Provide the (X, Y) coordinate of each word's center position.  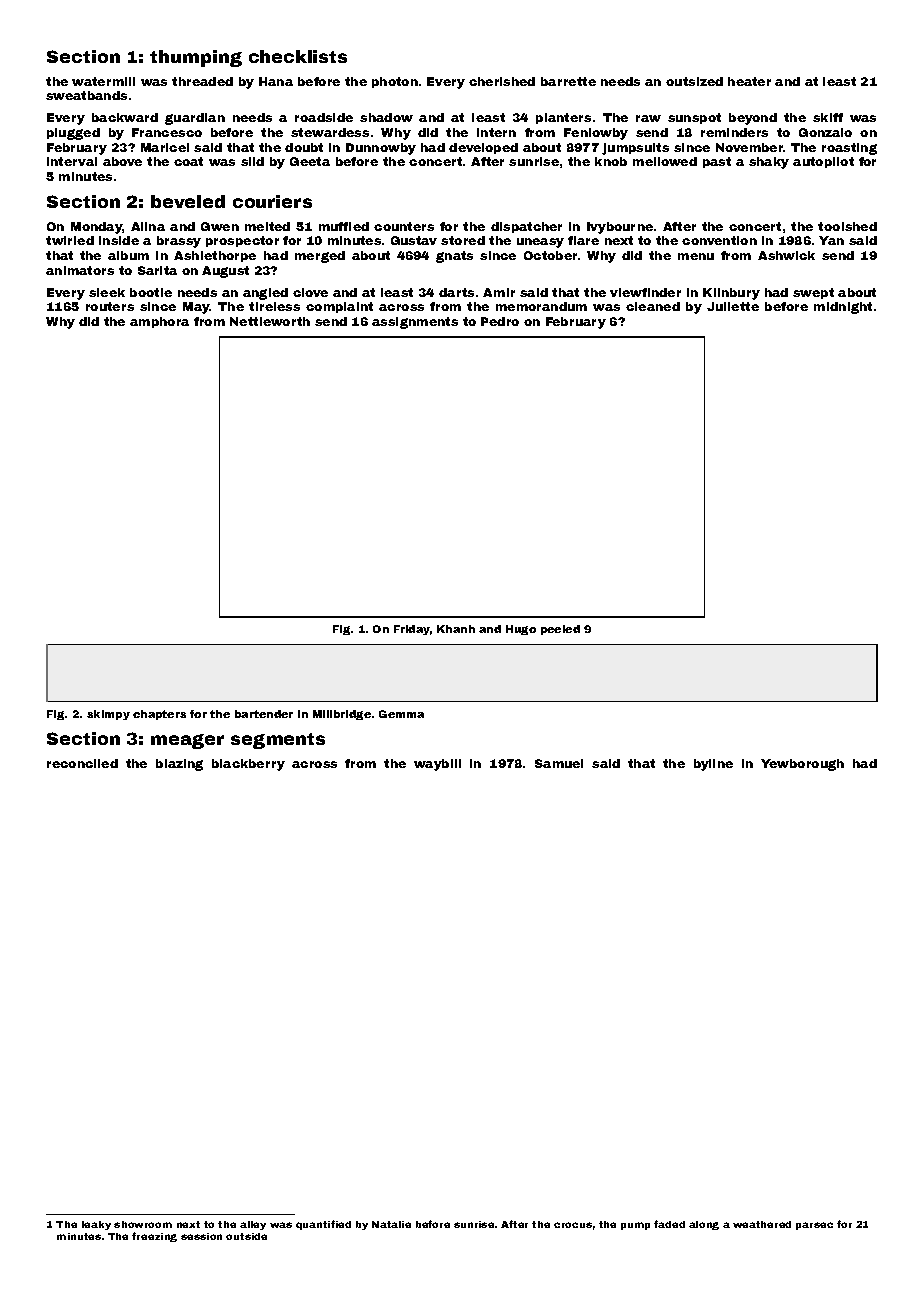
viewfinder (645, 292)
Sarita (157, 270)
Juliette (733, 306)
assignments (415, 323)
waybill (437, 765)
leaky (96, 1225)
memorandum (541, 306)
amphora (159, 322)
